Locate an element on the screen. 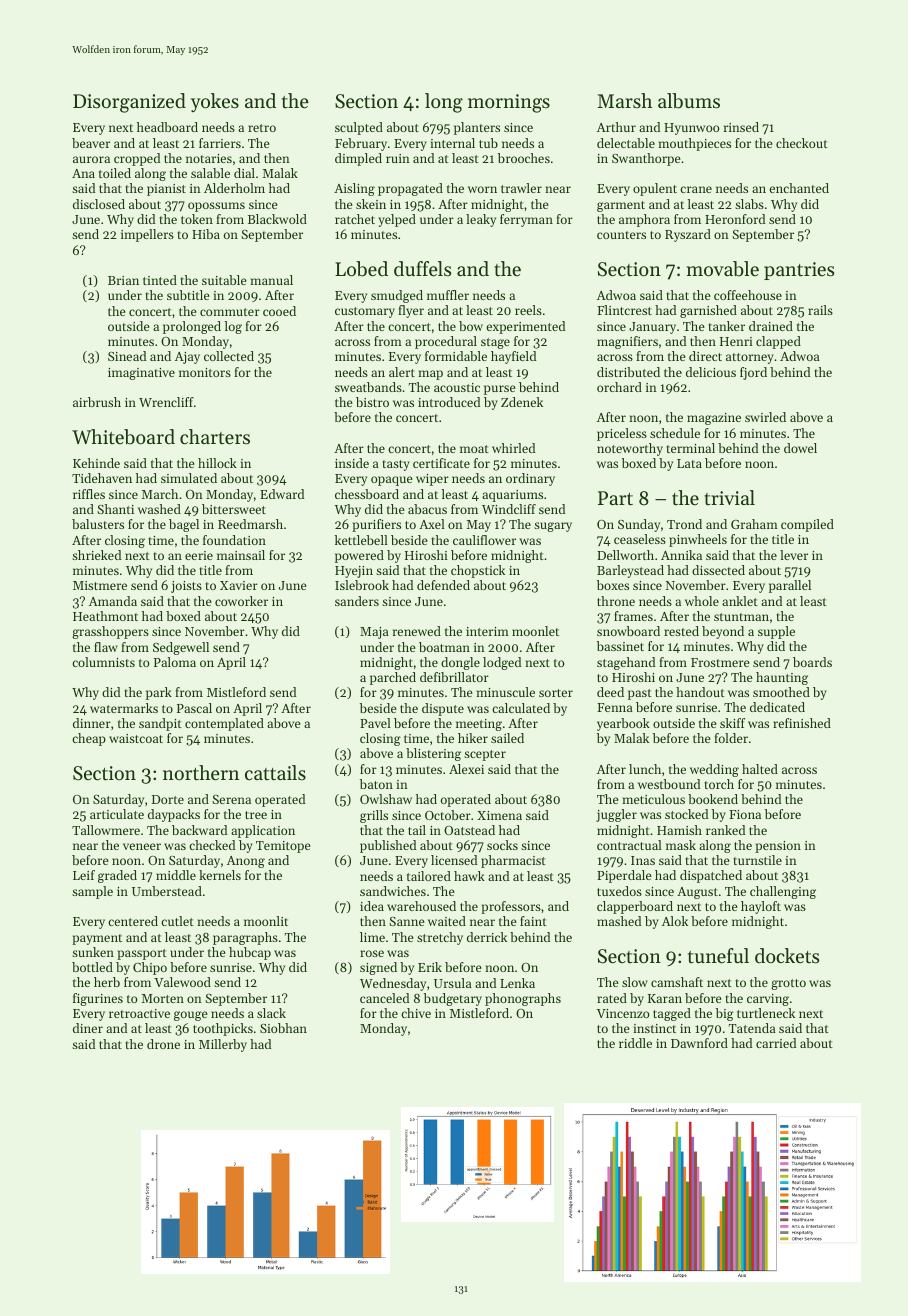 The height and width of the screenshot is (1316, 908). eerie is located at coordinates (199, 555).
